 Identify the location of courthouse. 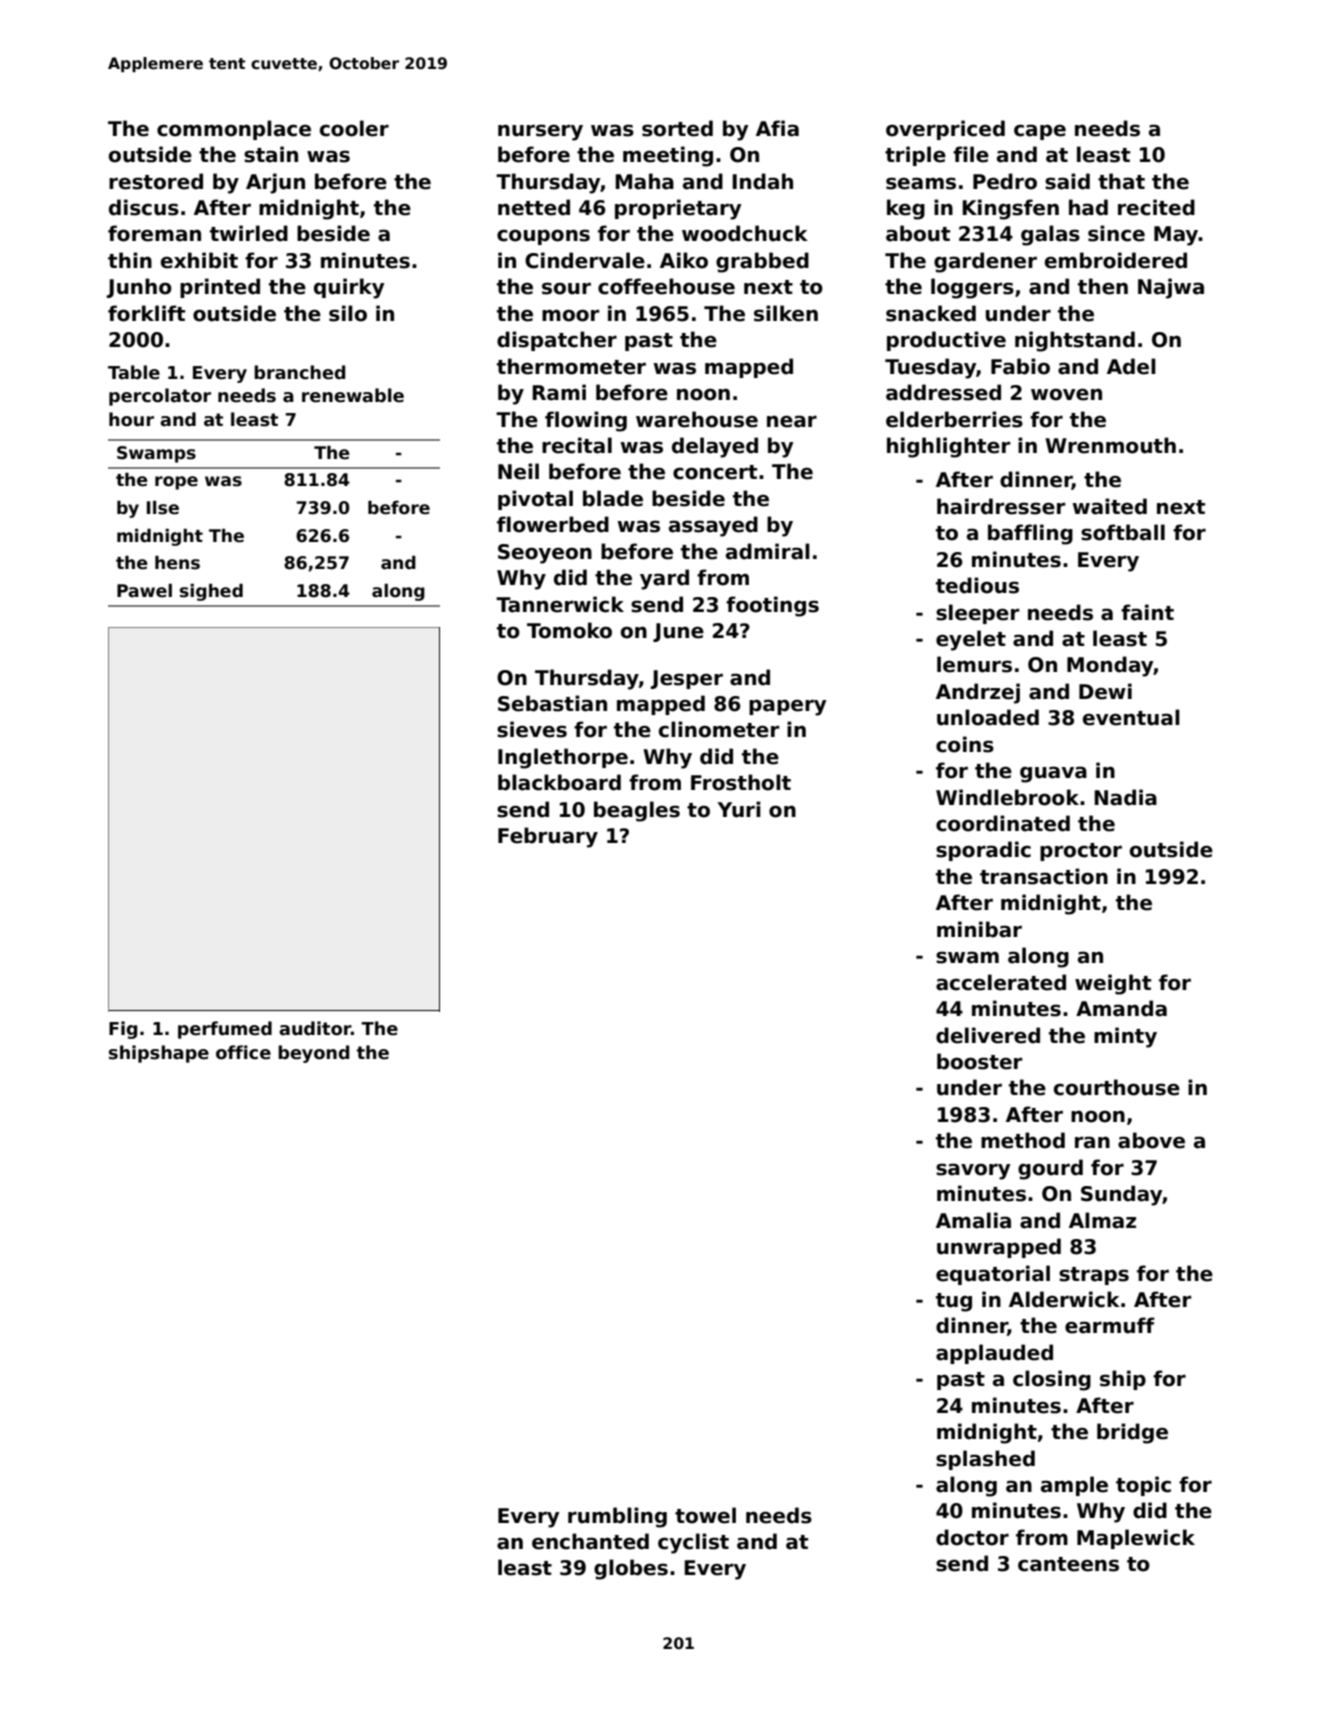
(1117, 1087).
